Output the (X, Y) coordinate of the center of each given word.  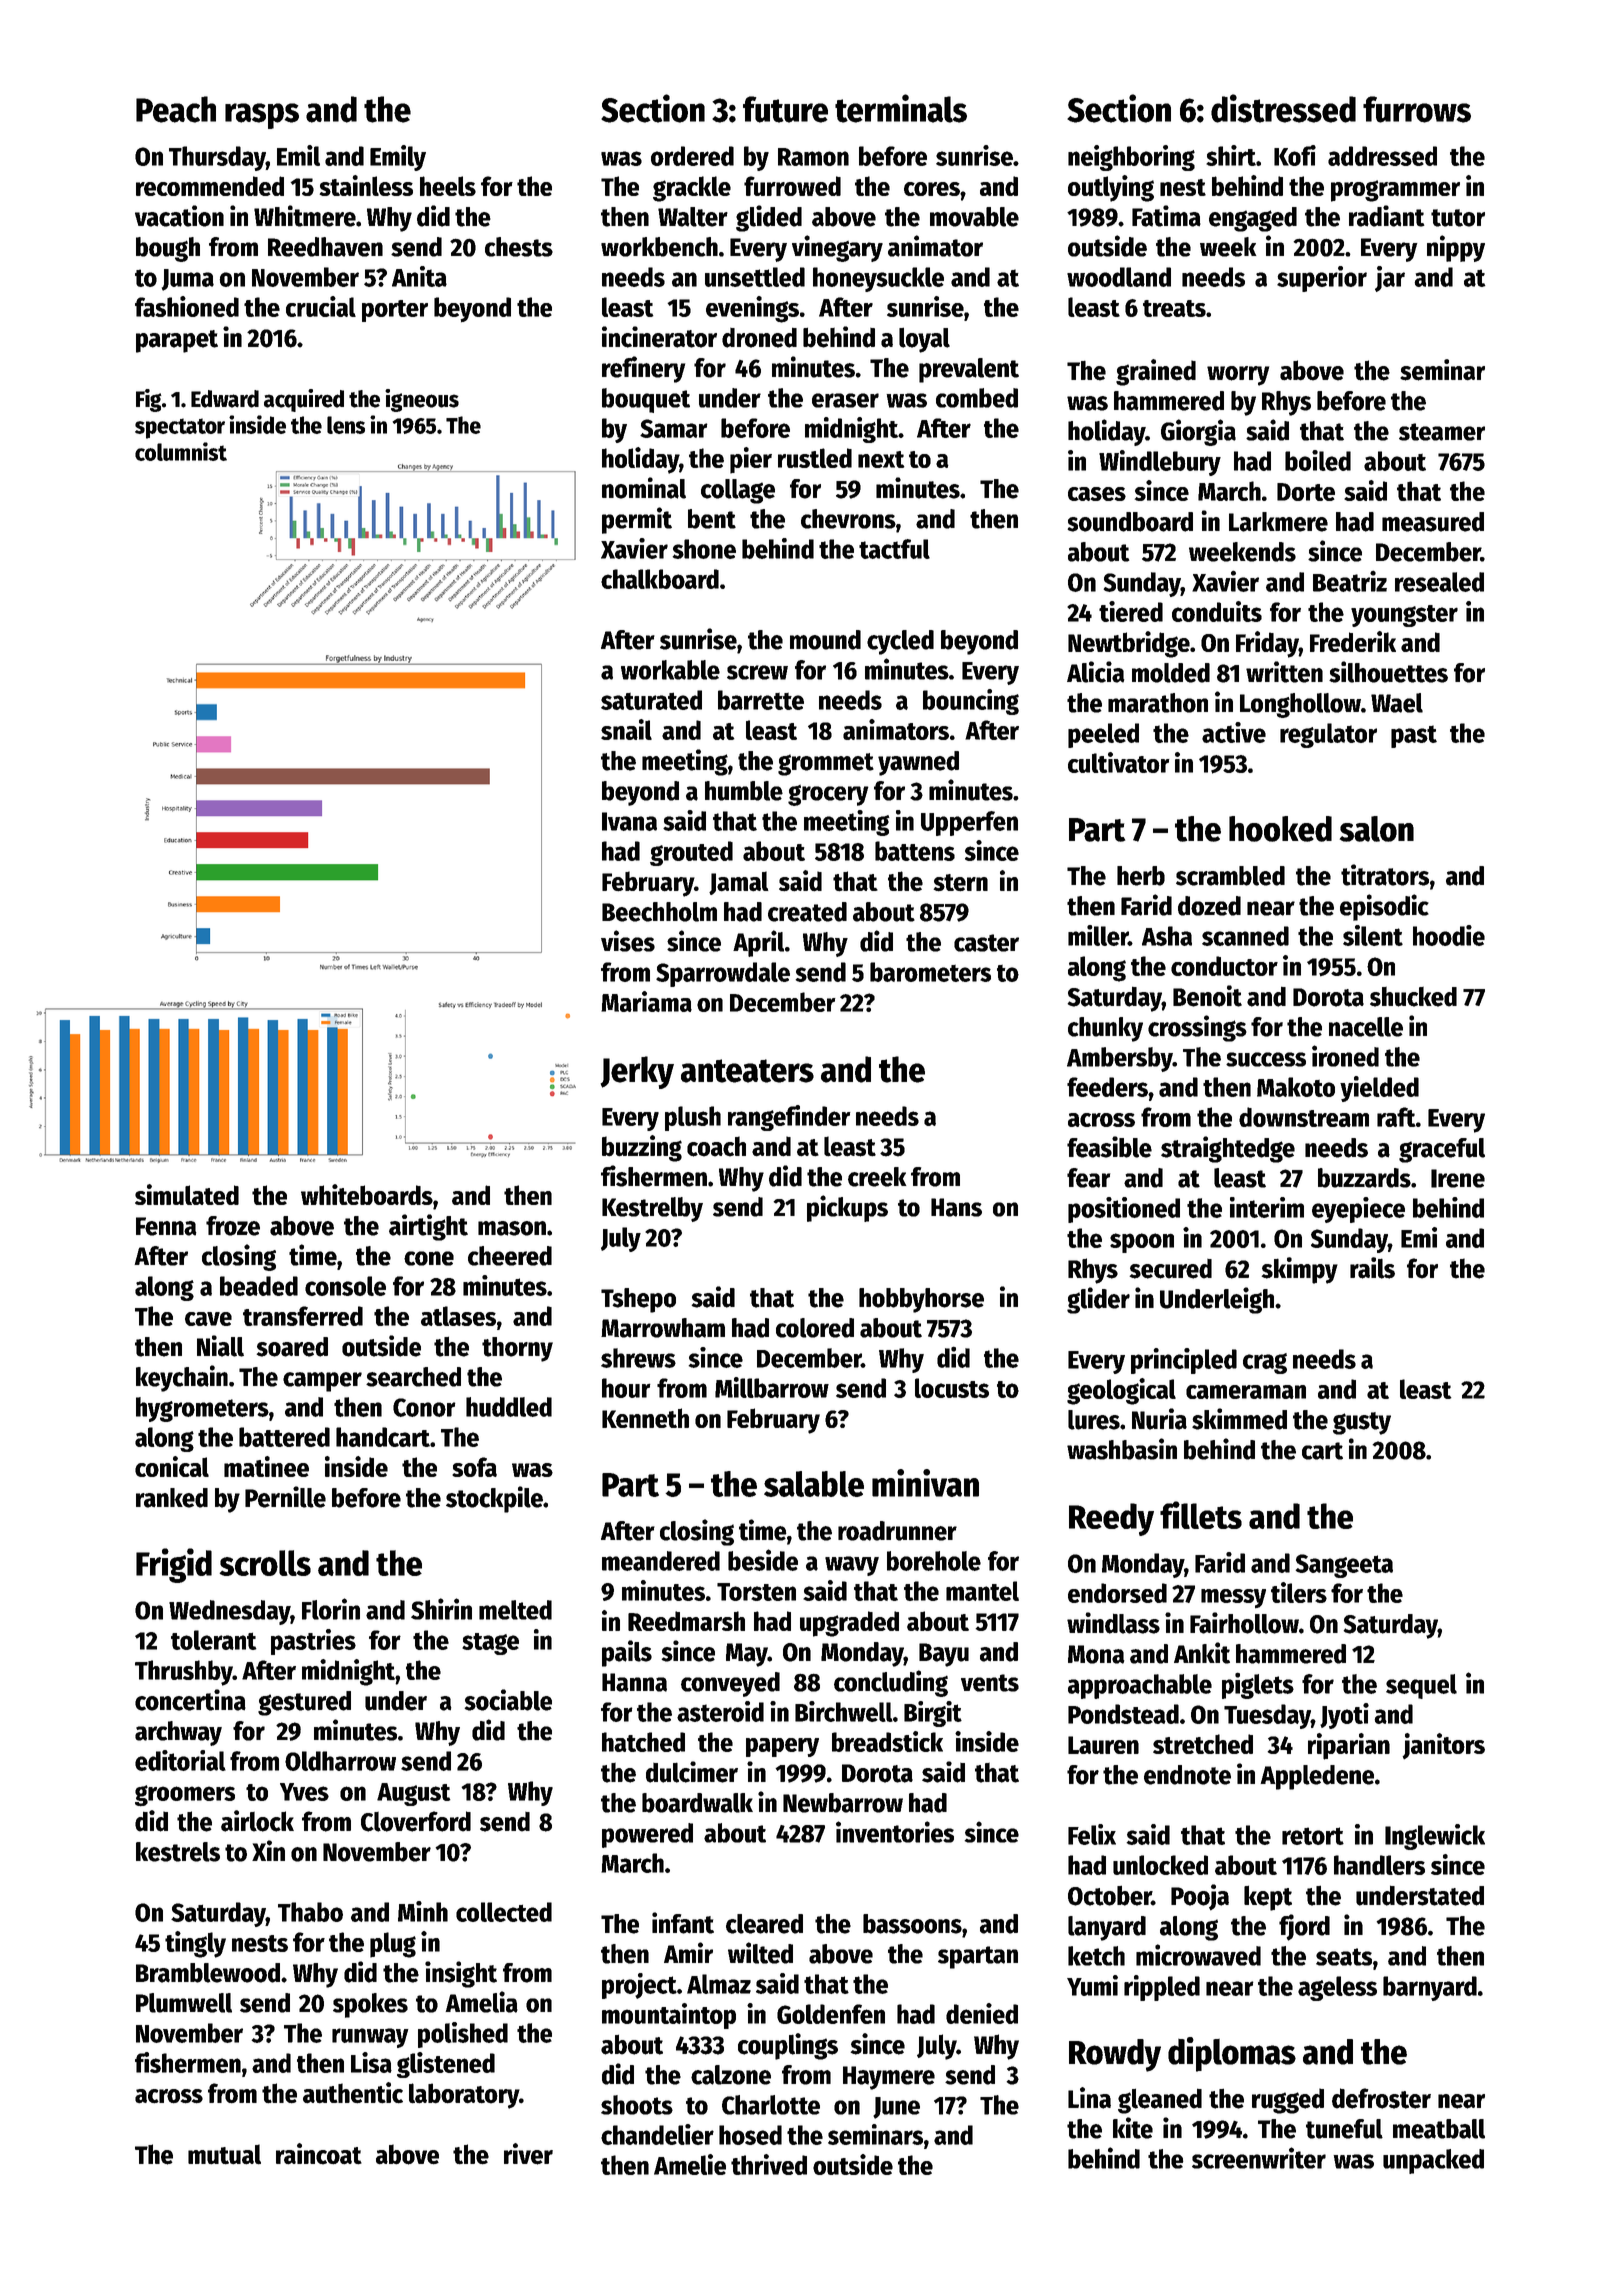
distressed (1283, 108)
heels (448, 186)
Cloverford (416, 1821)
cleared (764, 1924)
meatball (1439, 2129)
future (785, 109)
